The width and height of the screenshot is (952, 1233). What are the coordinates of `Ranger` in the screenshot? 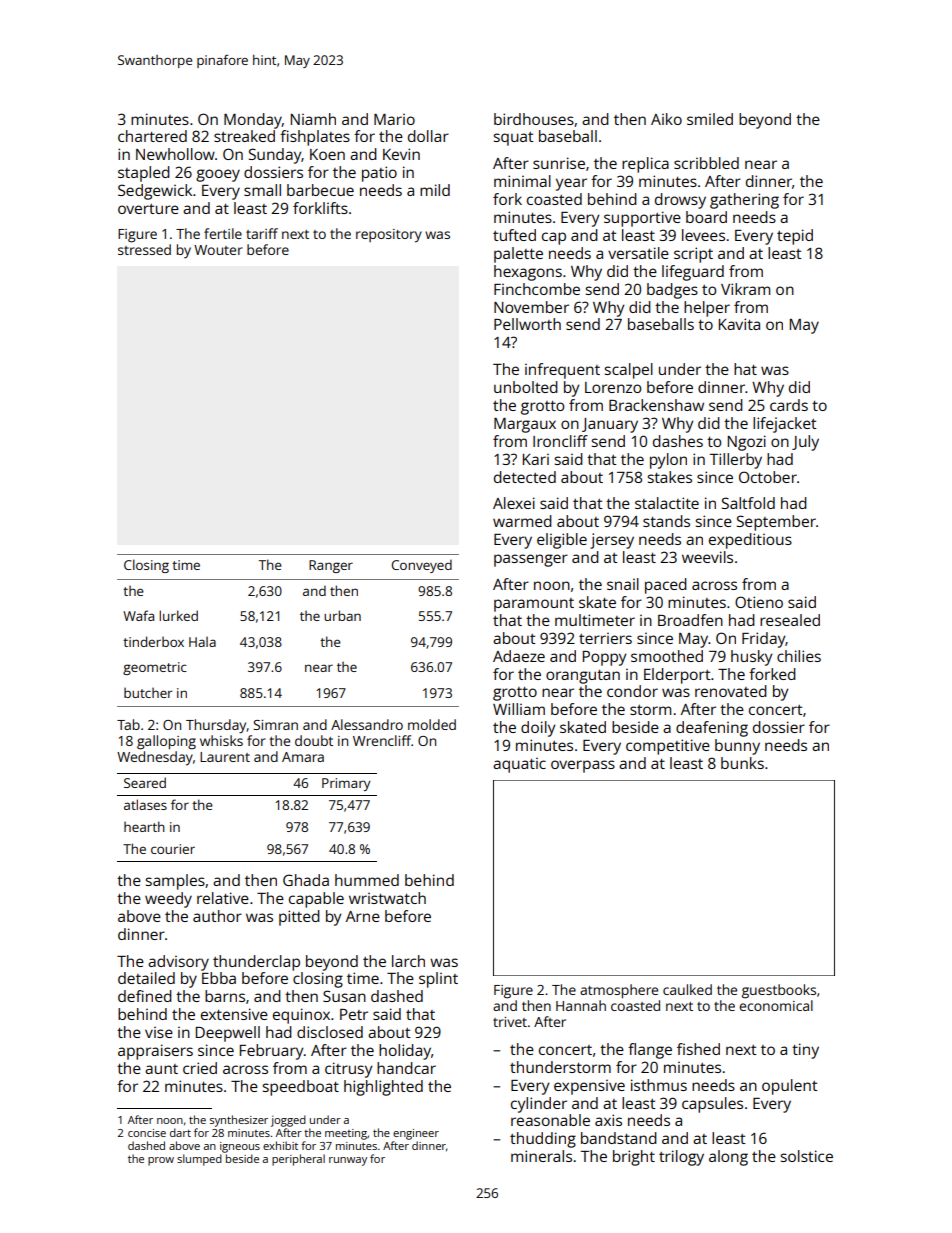 It's located at (331, 566).
